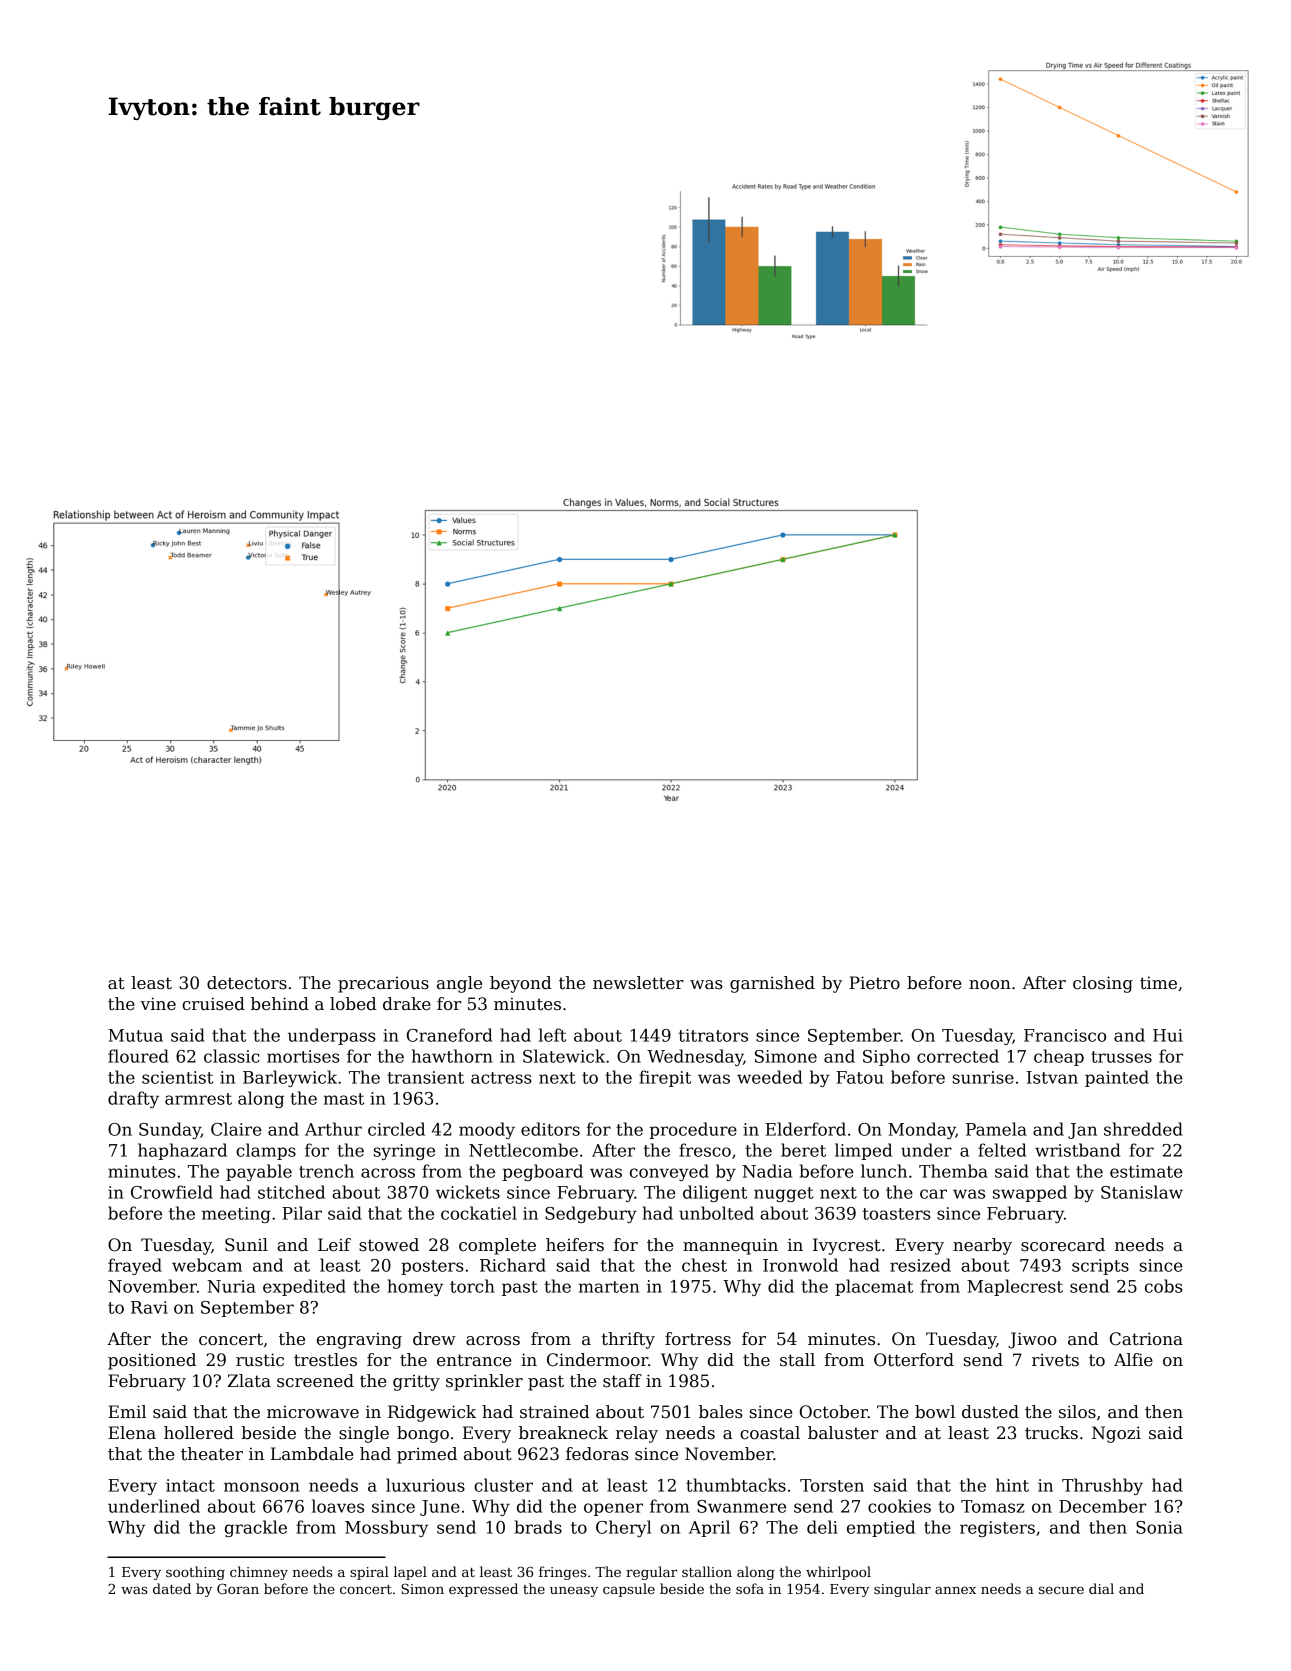  Describe the element at coordinates (132, 1433) in the document. I see `Elena` at that location.
